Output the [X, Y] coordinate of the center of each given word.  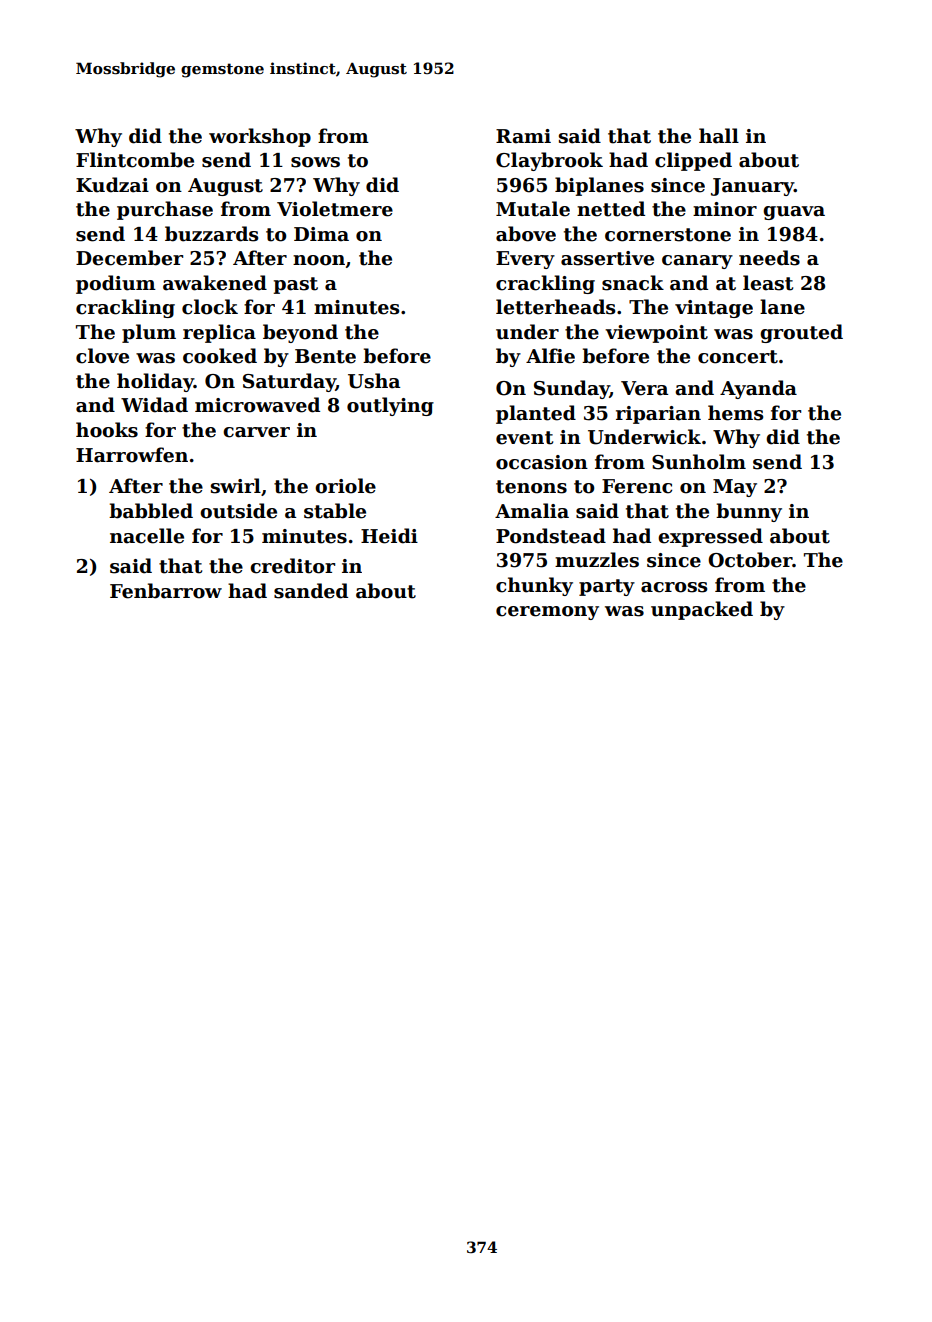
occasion [542, 462]
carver [256, 432]
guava [794, 213]
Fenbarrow [166, 591]
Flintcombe [135, 160]
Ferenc [637, 486]
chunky [534, 586]
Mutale [533, 209]
